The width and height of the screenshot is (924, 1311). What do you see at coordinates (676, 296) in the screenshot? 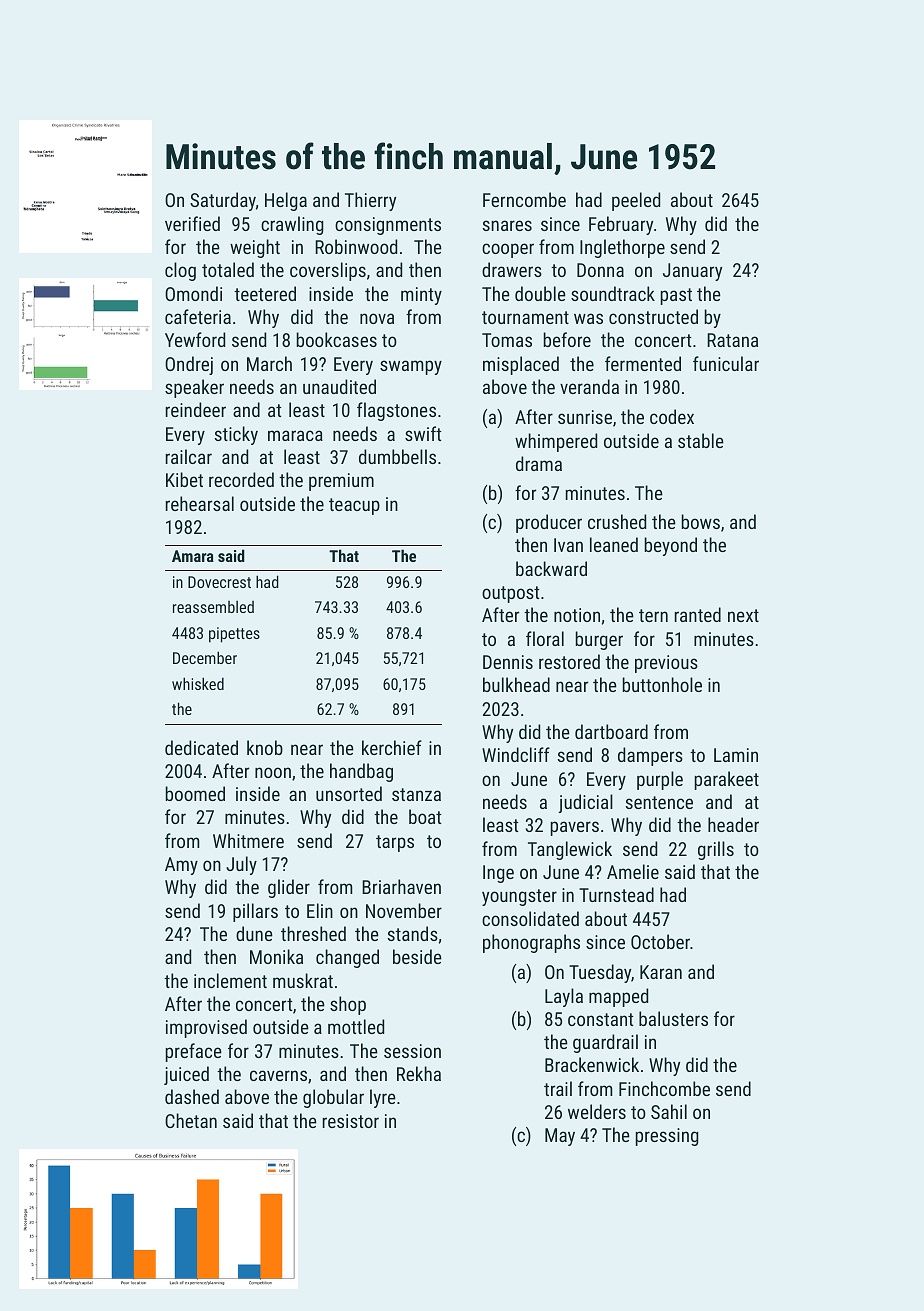
I see `past` at bounding box center [676, 296].
